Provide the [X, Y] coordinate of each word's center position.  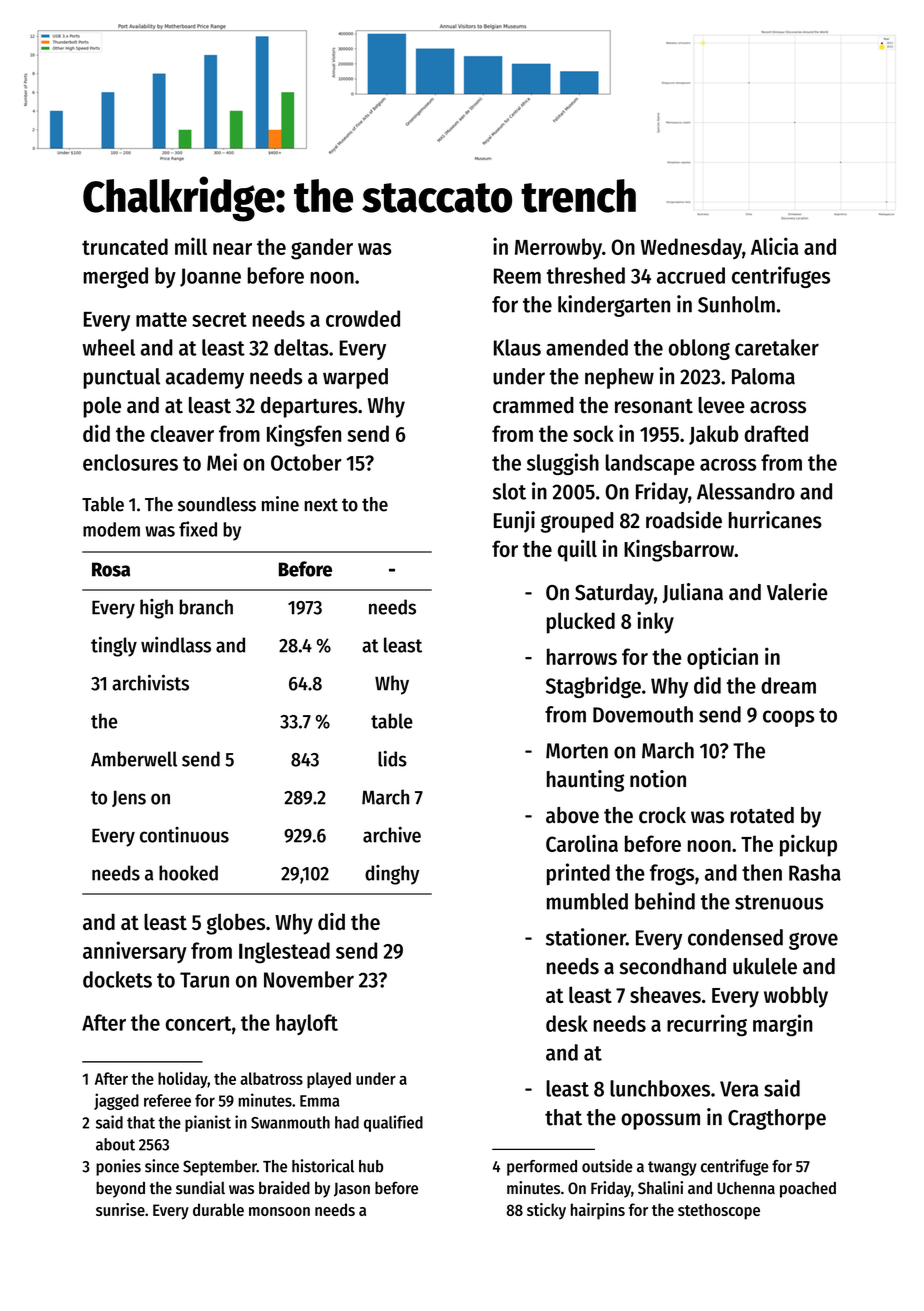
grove [813, 941]
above [572, 815]
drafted [776, 433]
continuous [184, 835]
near [232, 249]
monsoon [279, 1211]
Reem [517, 276]
